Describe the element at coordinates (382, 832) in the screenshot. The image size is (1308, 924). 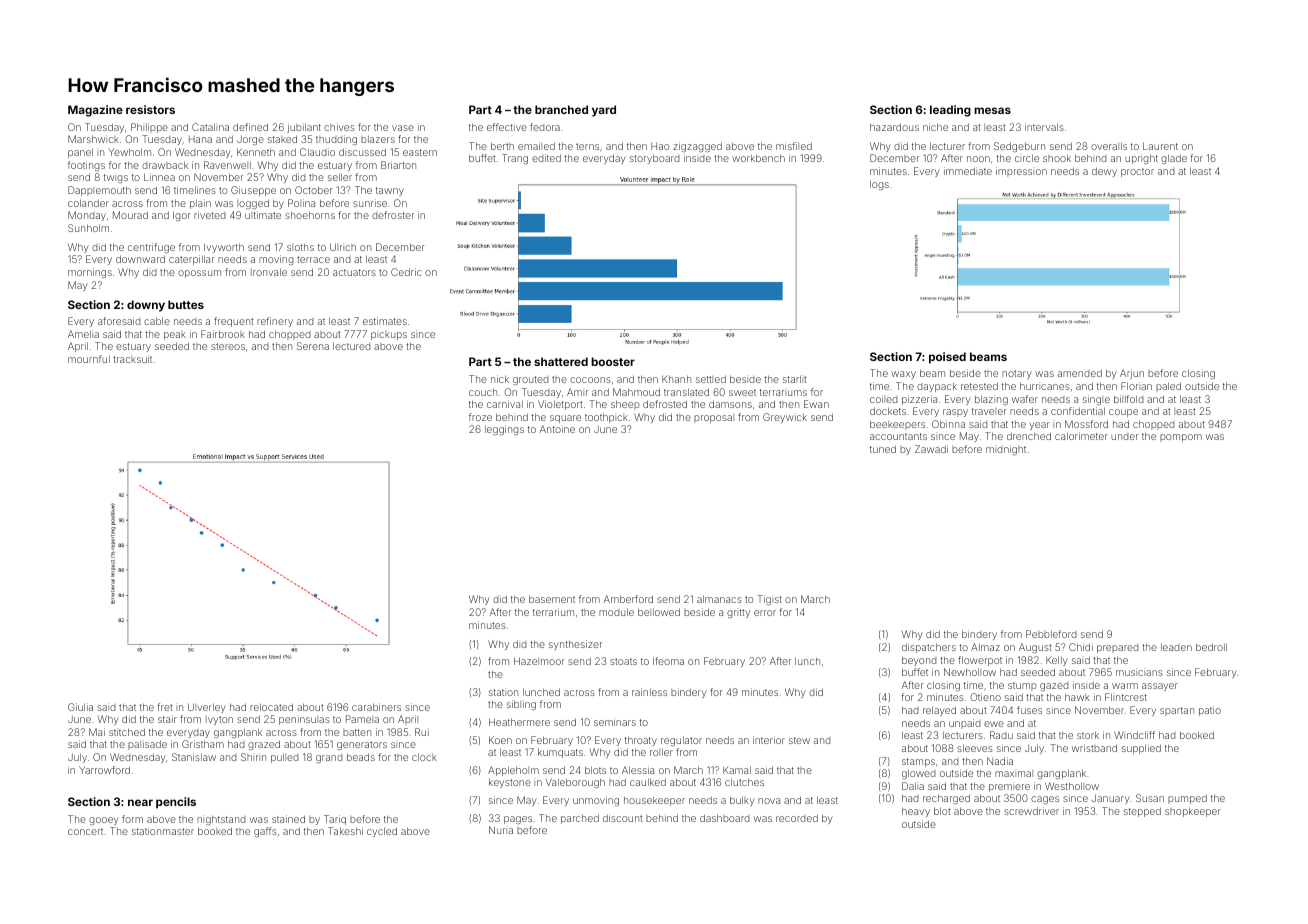
I see `cycled` at that location.
